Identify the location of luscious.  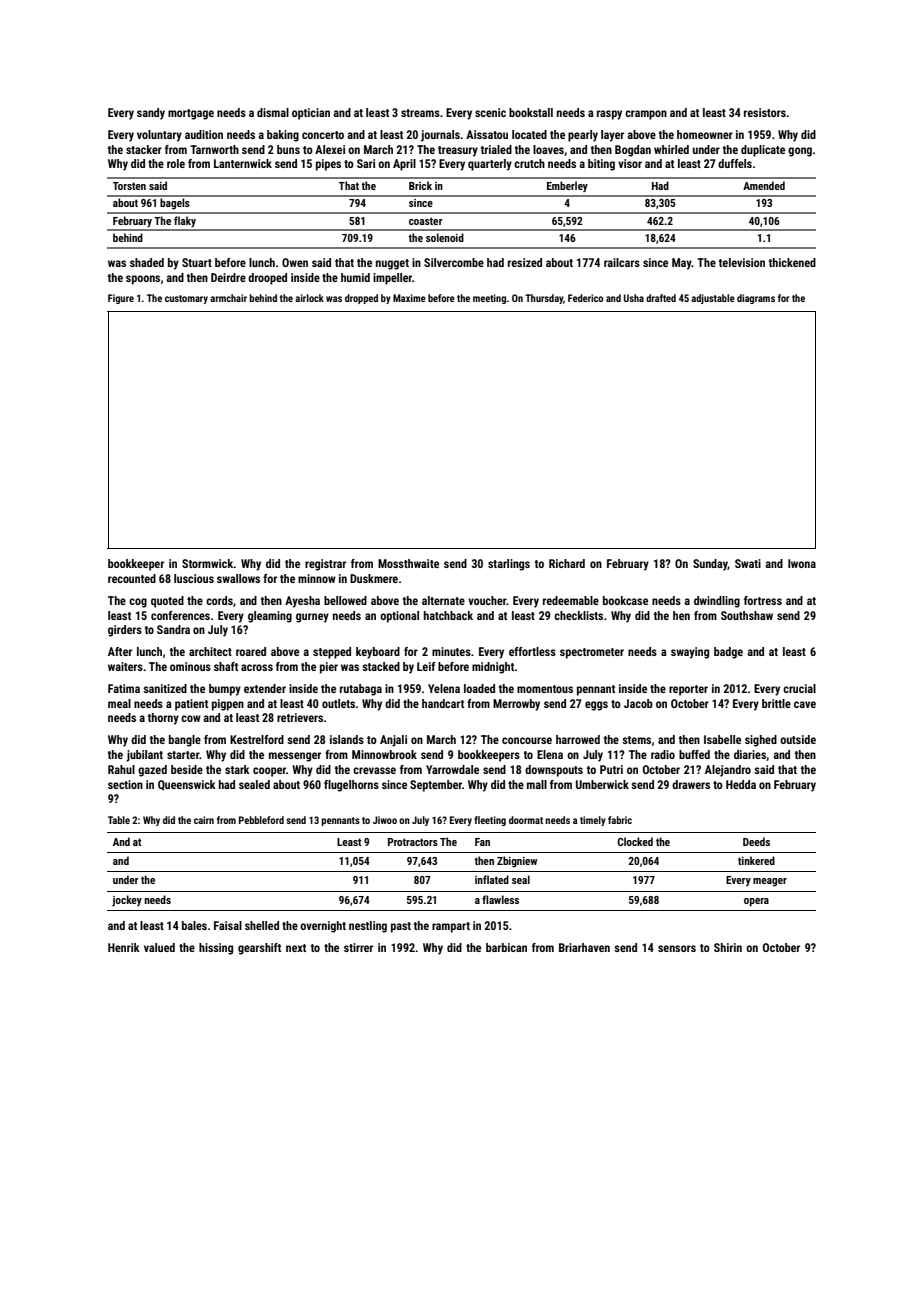
(194, 578).
